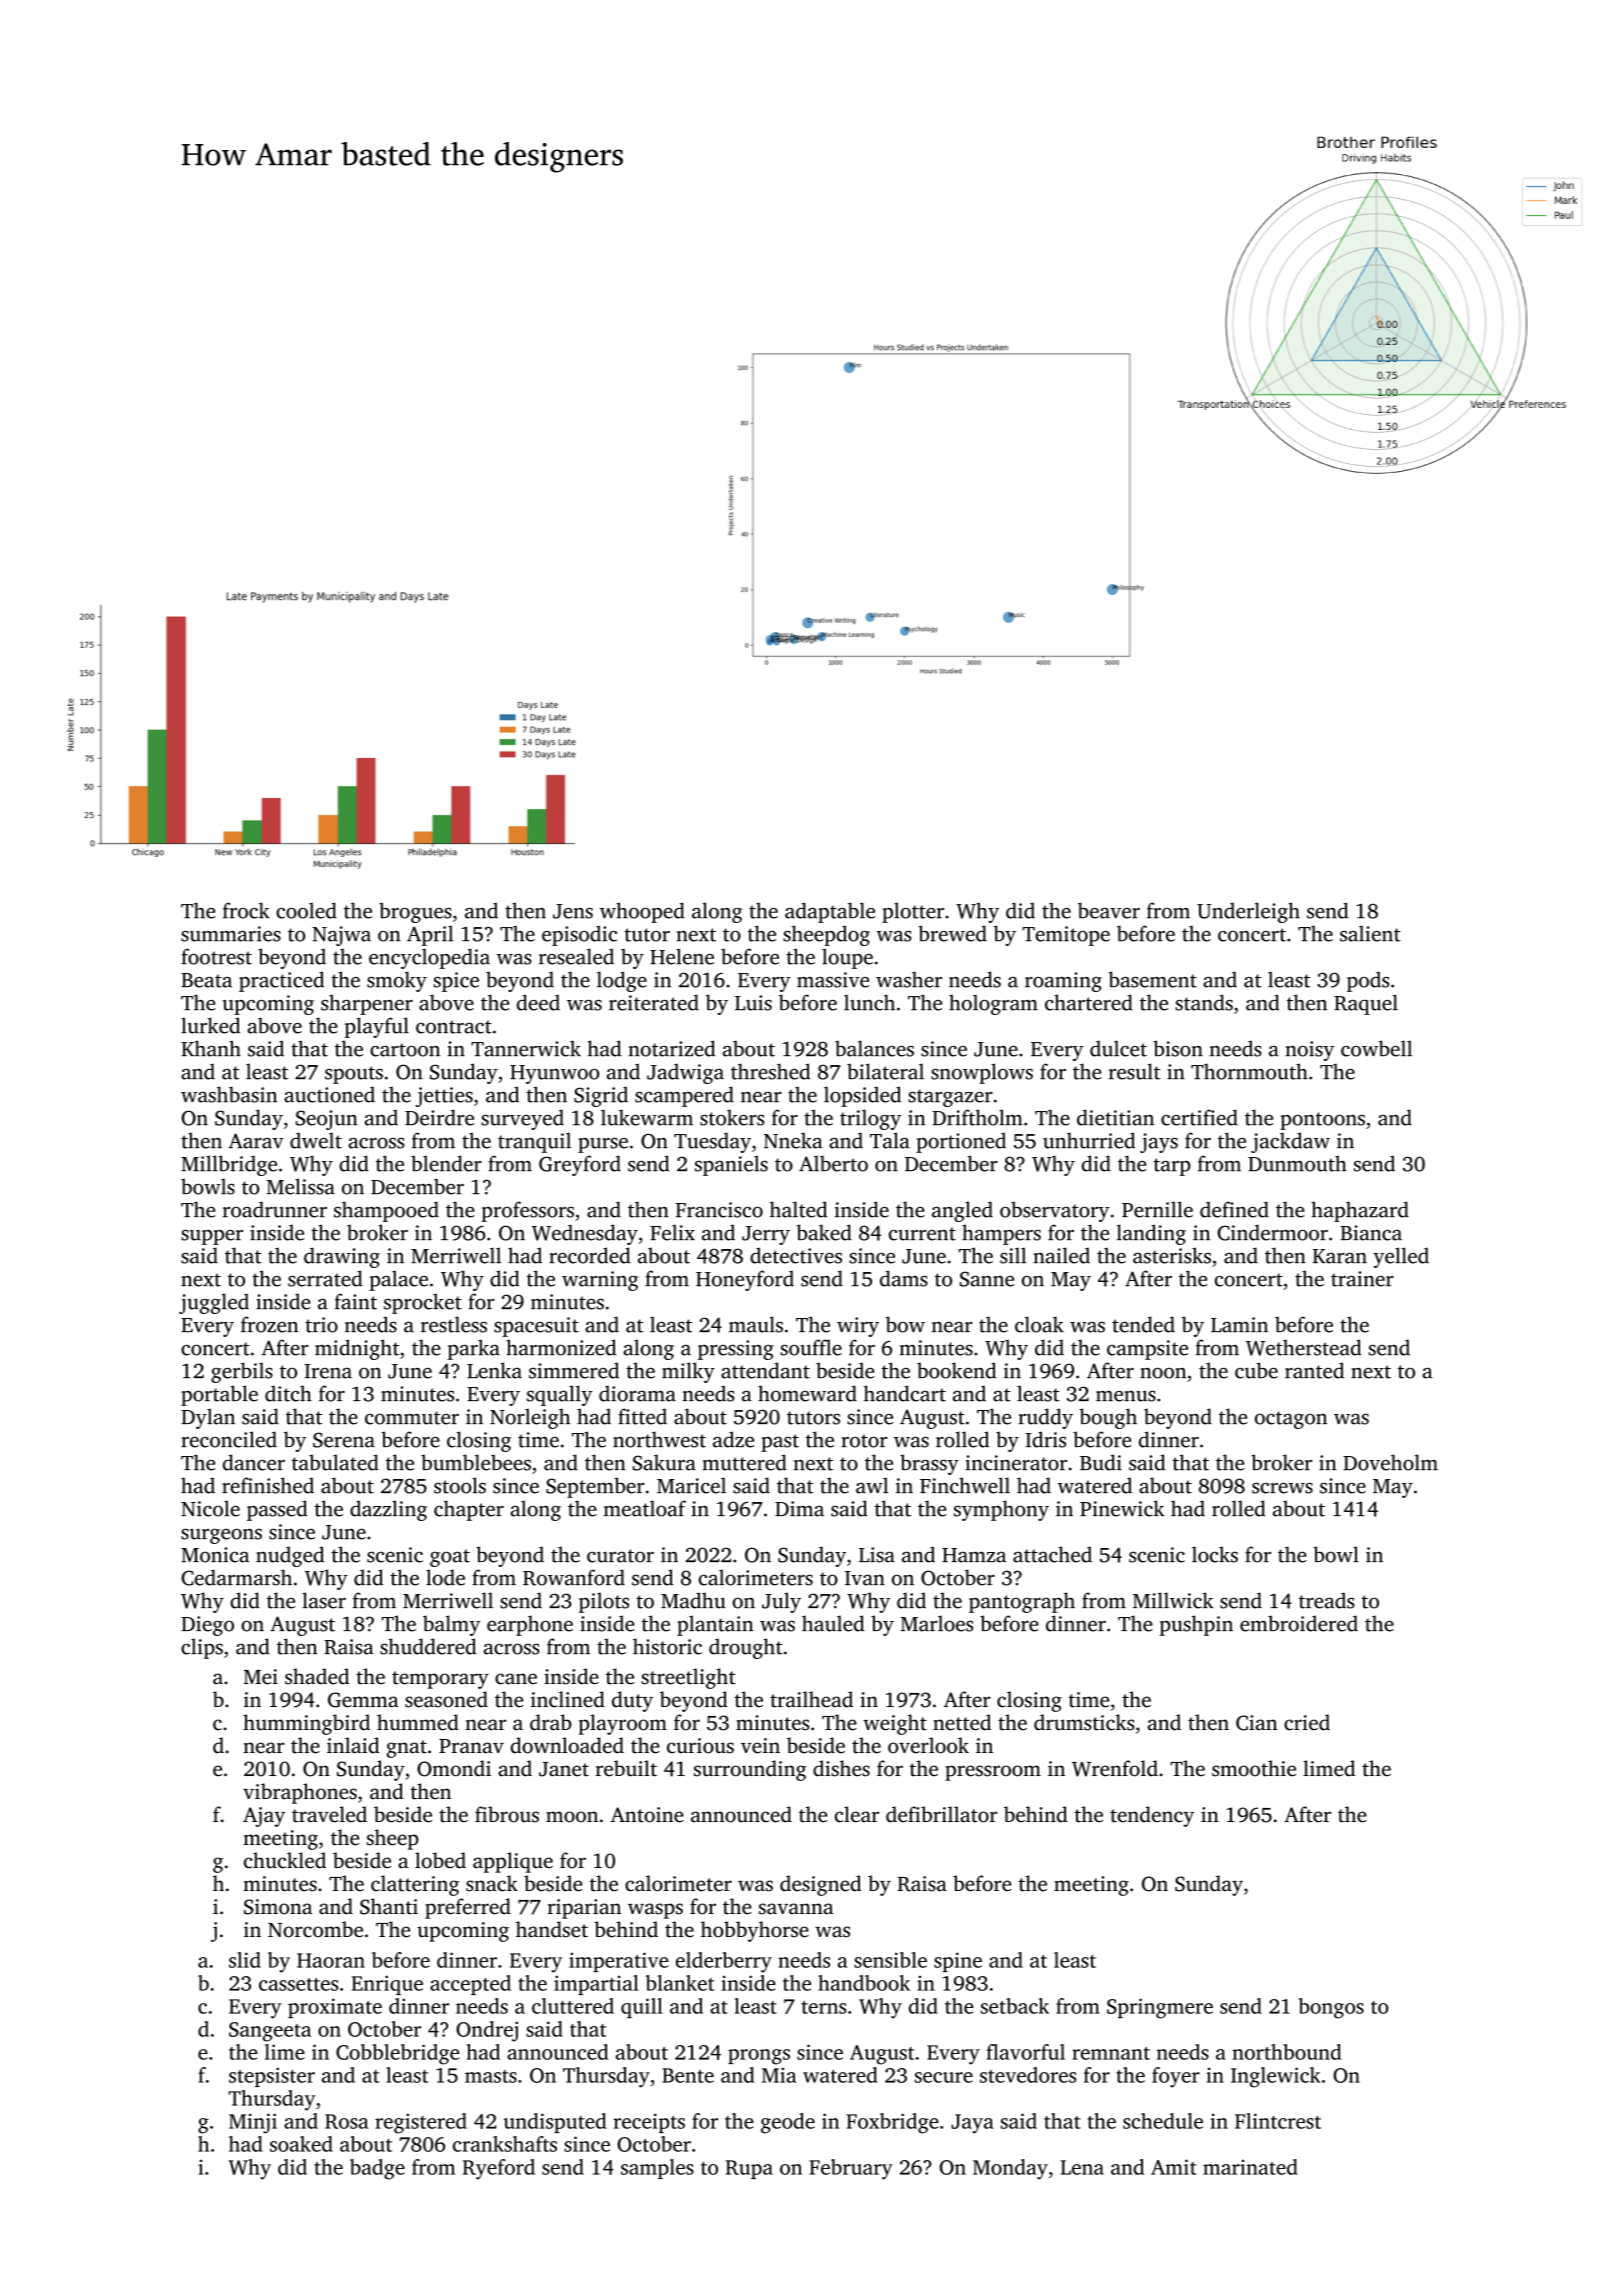  Describe the element at coordinates (1362, 1279) in the image. I see `trainer` at that location.
